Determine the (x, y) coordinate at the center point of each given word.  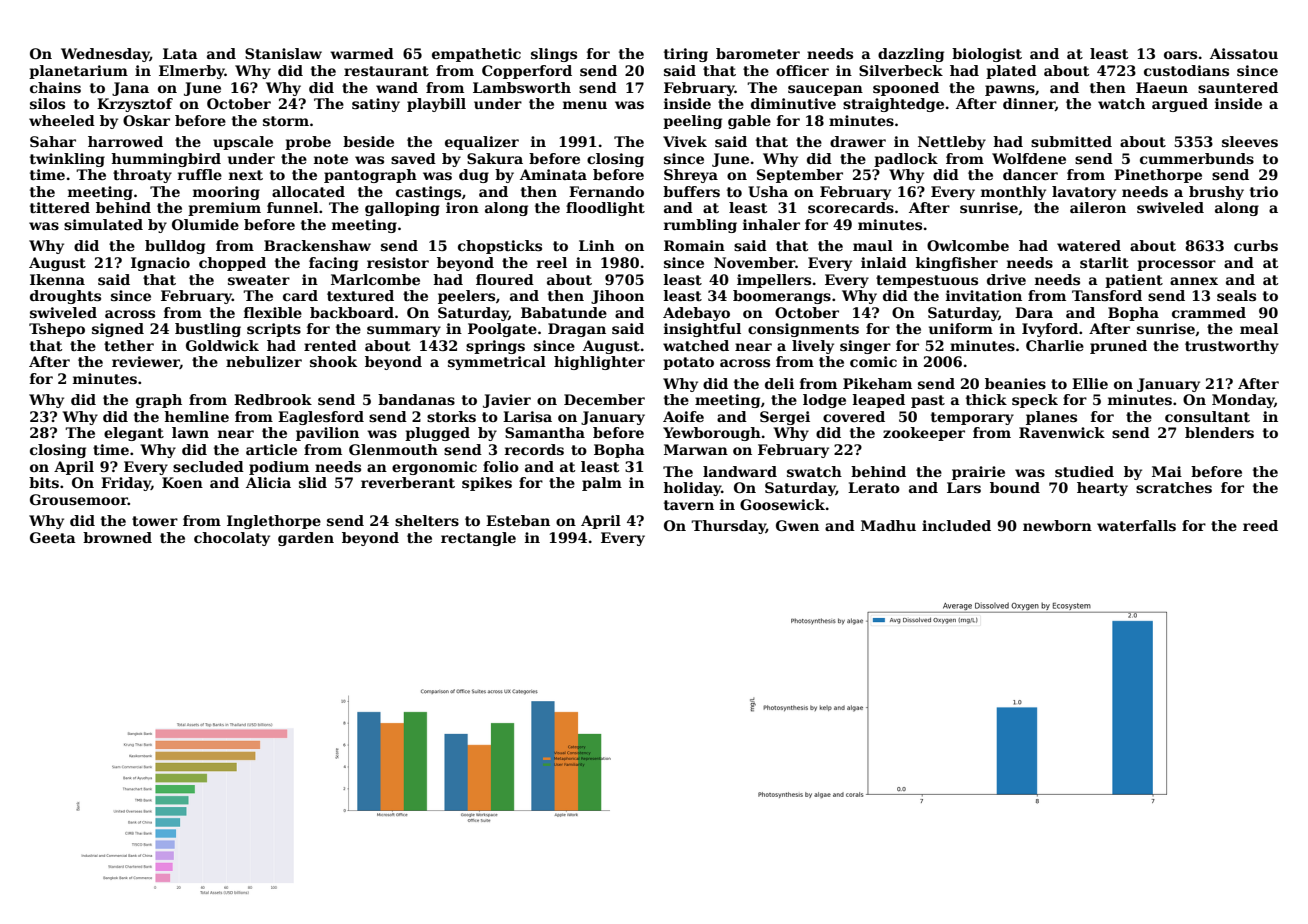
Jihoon (617, 297)
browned (117, 537)
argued (1180, 105)
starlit (1104, 262)
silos (47, 103)
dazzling (911, 55)
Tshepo (57, 330)
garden (306, 539)
